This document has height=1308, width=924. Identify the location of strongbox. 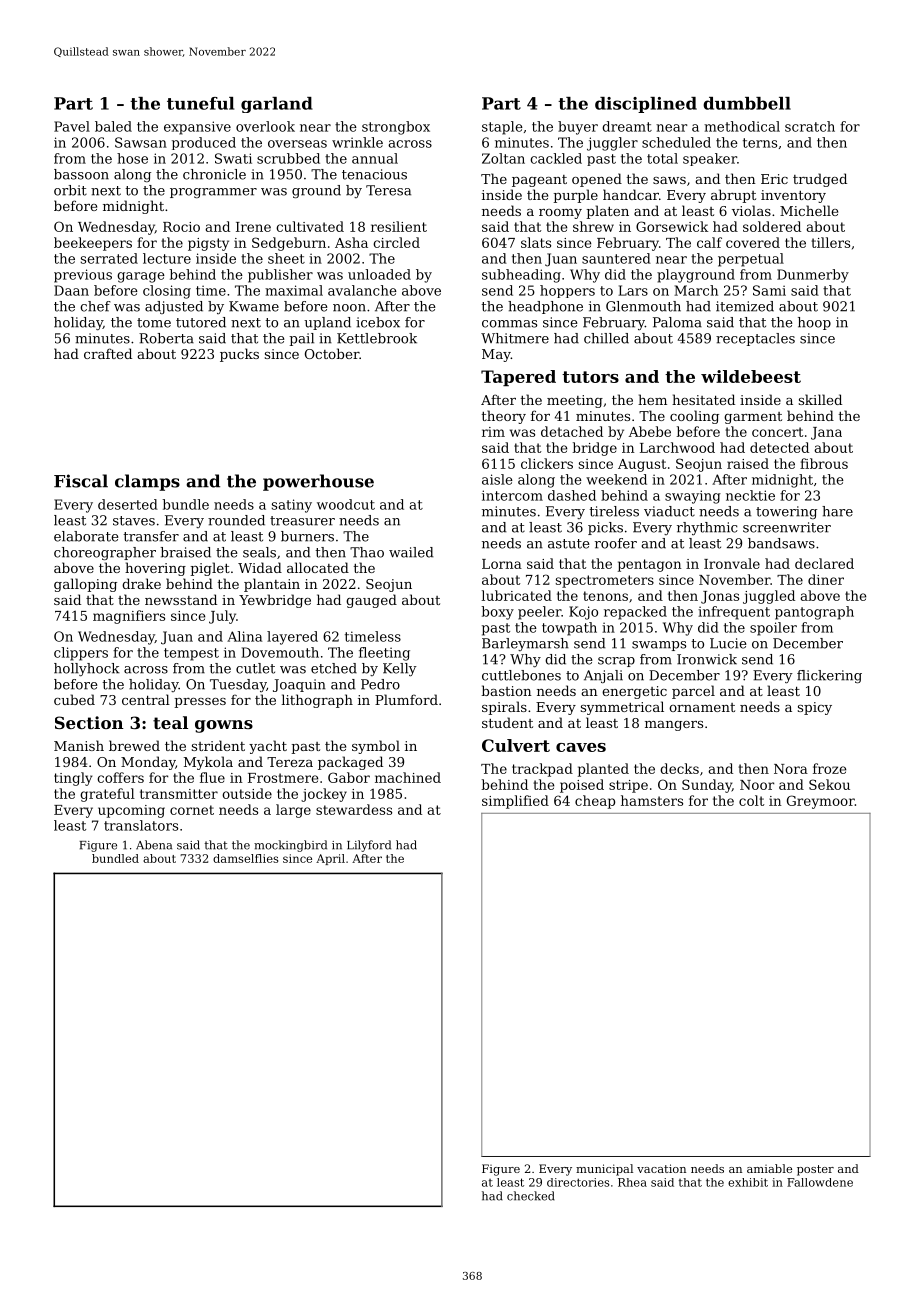
(396, 128).
